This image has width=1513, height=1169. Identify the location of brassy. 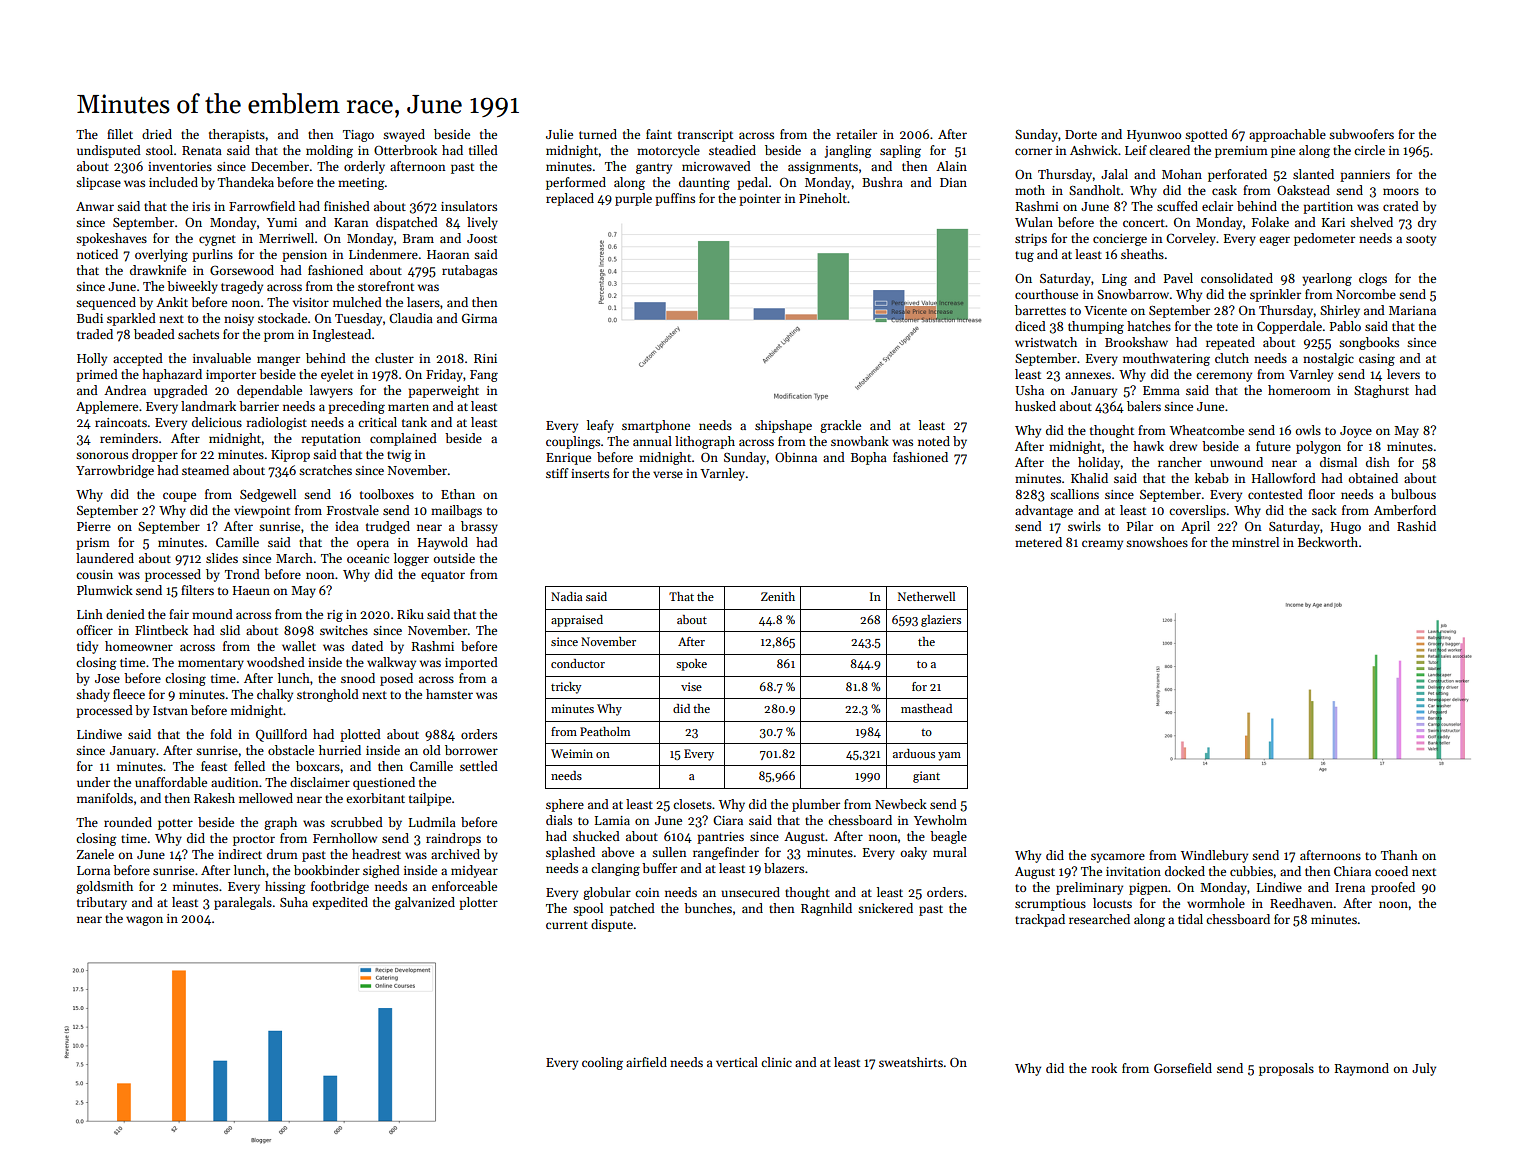
(479, 527).
